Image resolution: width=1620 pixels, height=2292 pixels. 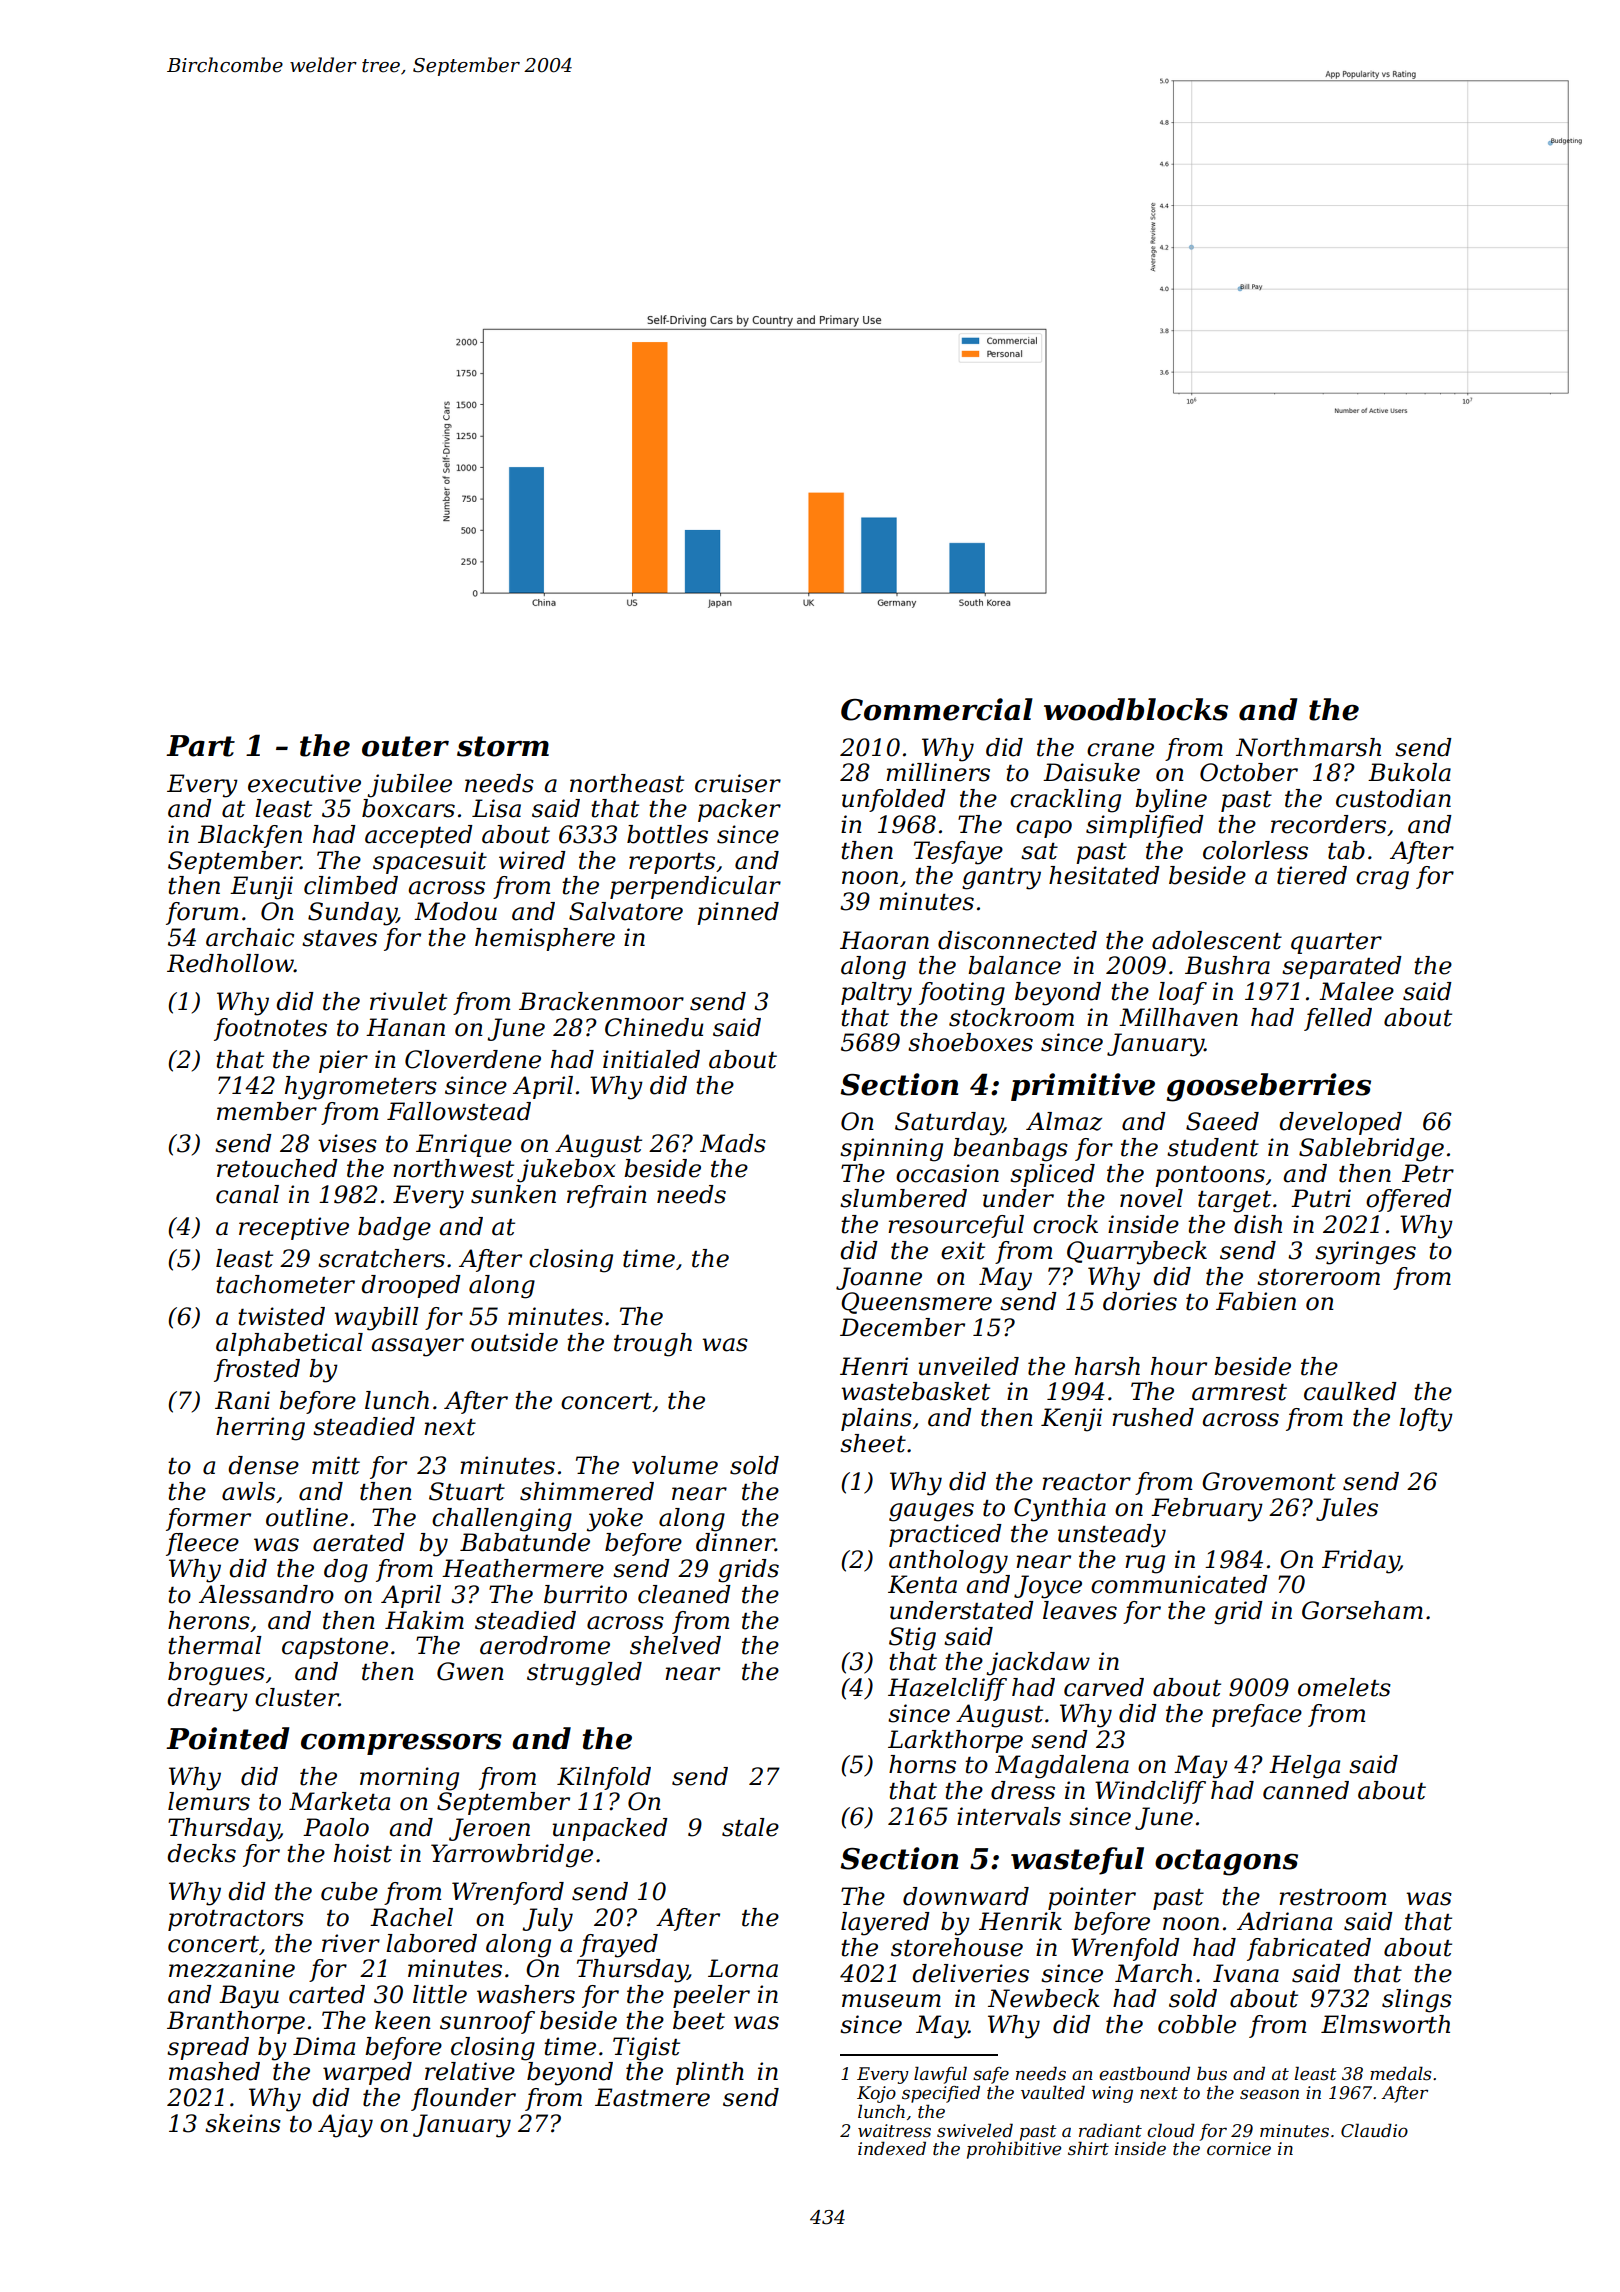 What do you see at coordinates (654, 1027) in the screenshot?
I see `Chinedu` at bounding box center [654, 1027].
